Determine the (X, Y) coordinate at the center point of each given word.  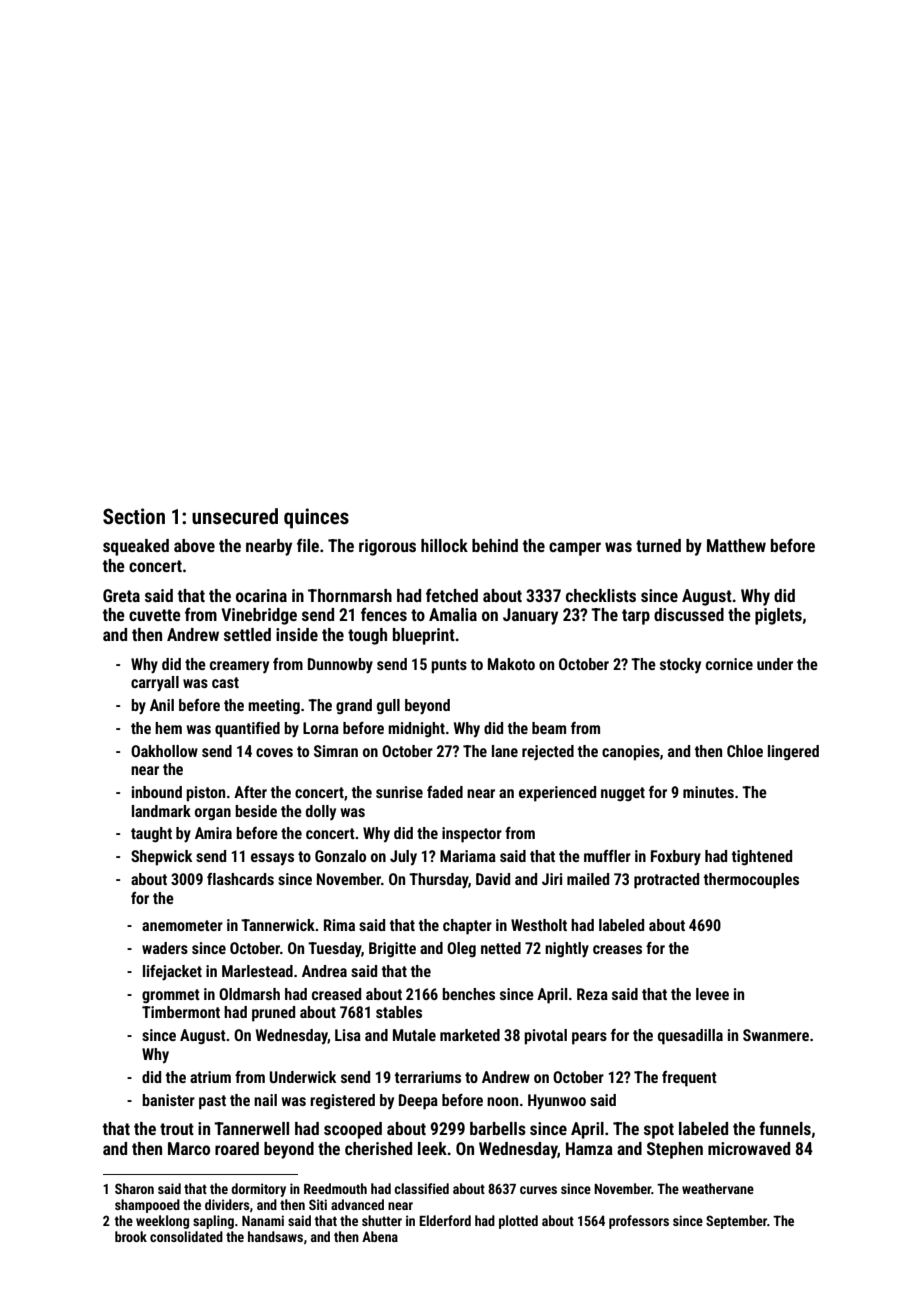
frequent (689, 1079)
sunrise (399, 792)
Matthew (736, 545)
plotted (518, 1222)
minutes (708, 792)
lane (505, 751)
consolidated (186, 1236)
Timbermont (181, 1012)
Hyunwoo (557, 1101)
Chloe (745, 751)
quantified (247, 730)
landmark (161, 811)
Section (134, 516)
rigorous (387, 547)
